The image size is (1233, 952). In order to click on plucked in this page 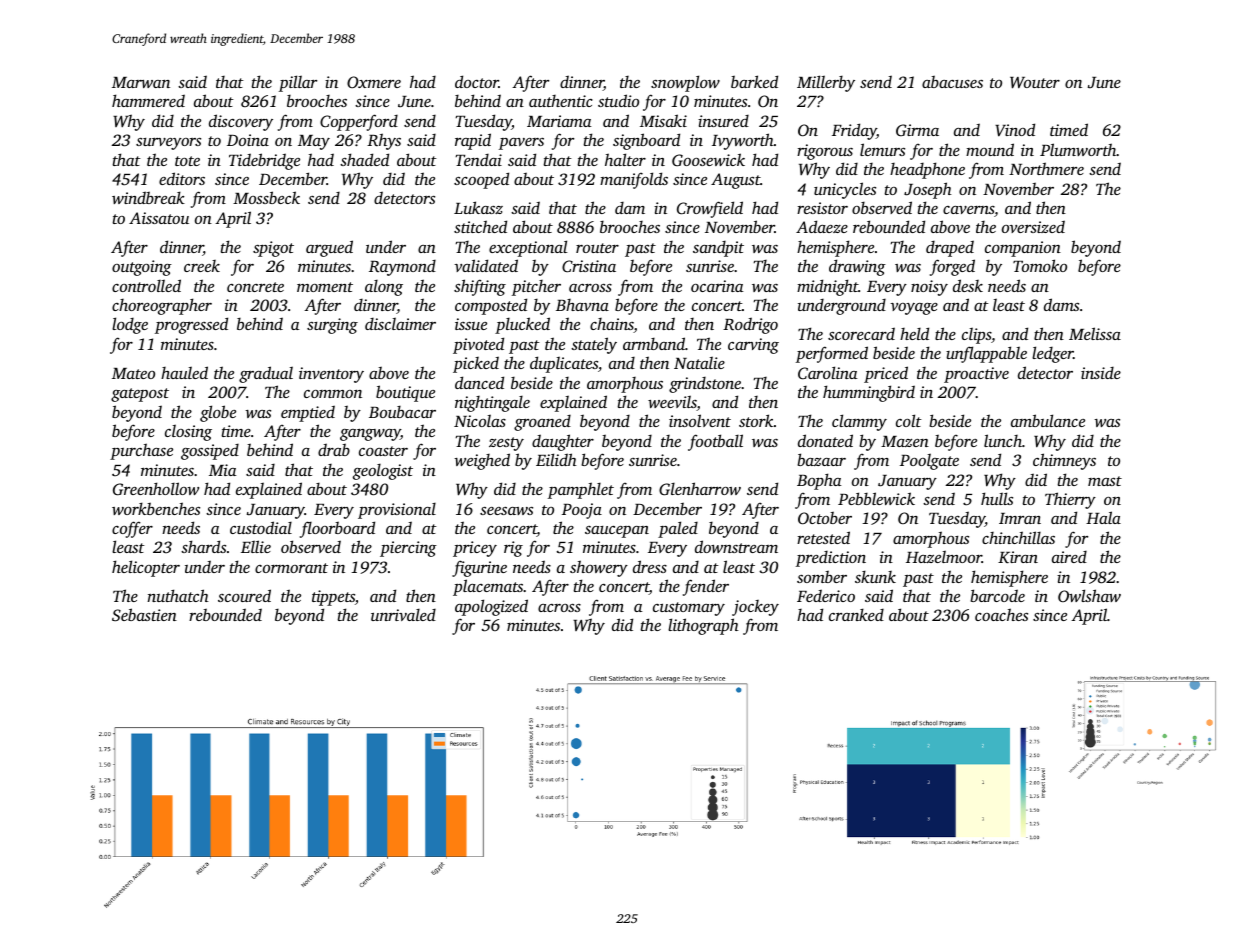, I will do `click(522, 325)`.
